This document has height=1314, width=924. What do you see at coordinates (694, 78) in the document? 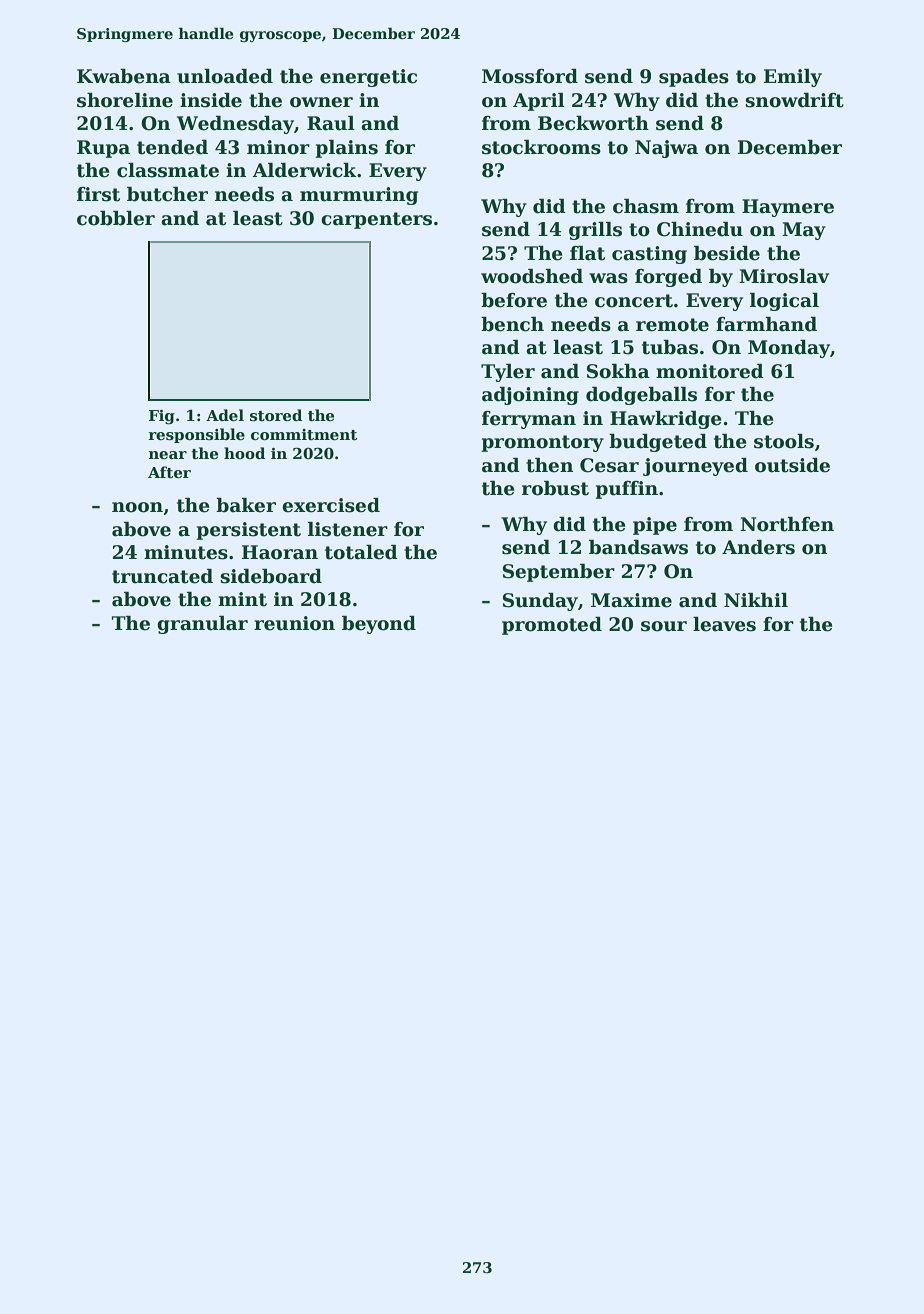
I see `spades` at bounding box center [694, 78].
